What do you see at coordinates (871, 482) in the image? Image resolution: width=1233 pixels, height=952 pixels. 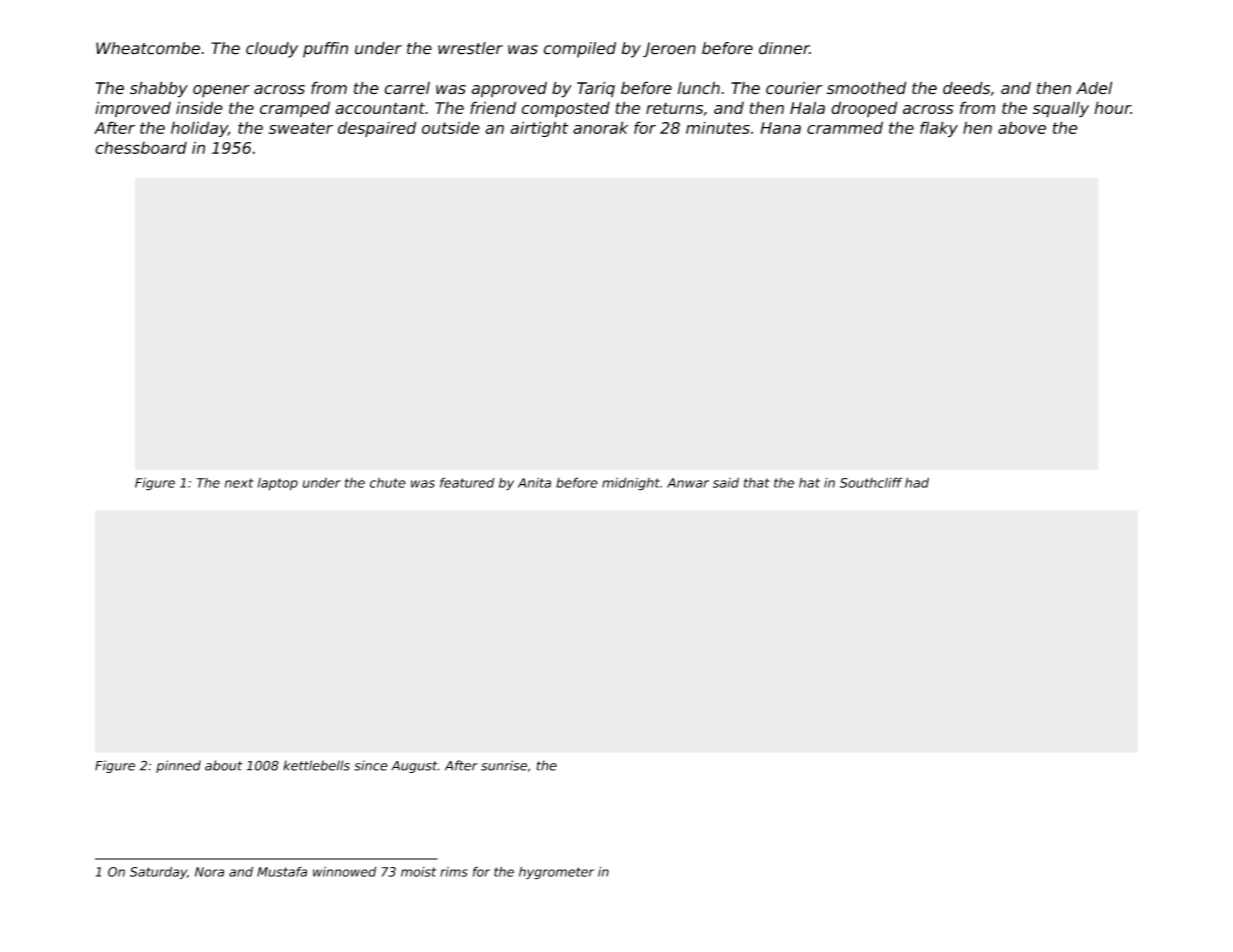 I see `Southcliff` at bounding box center [871, 482].
